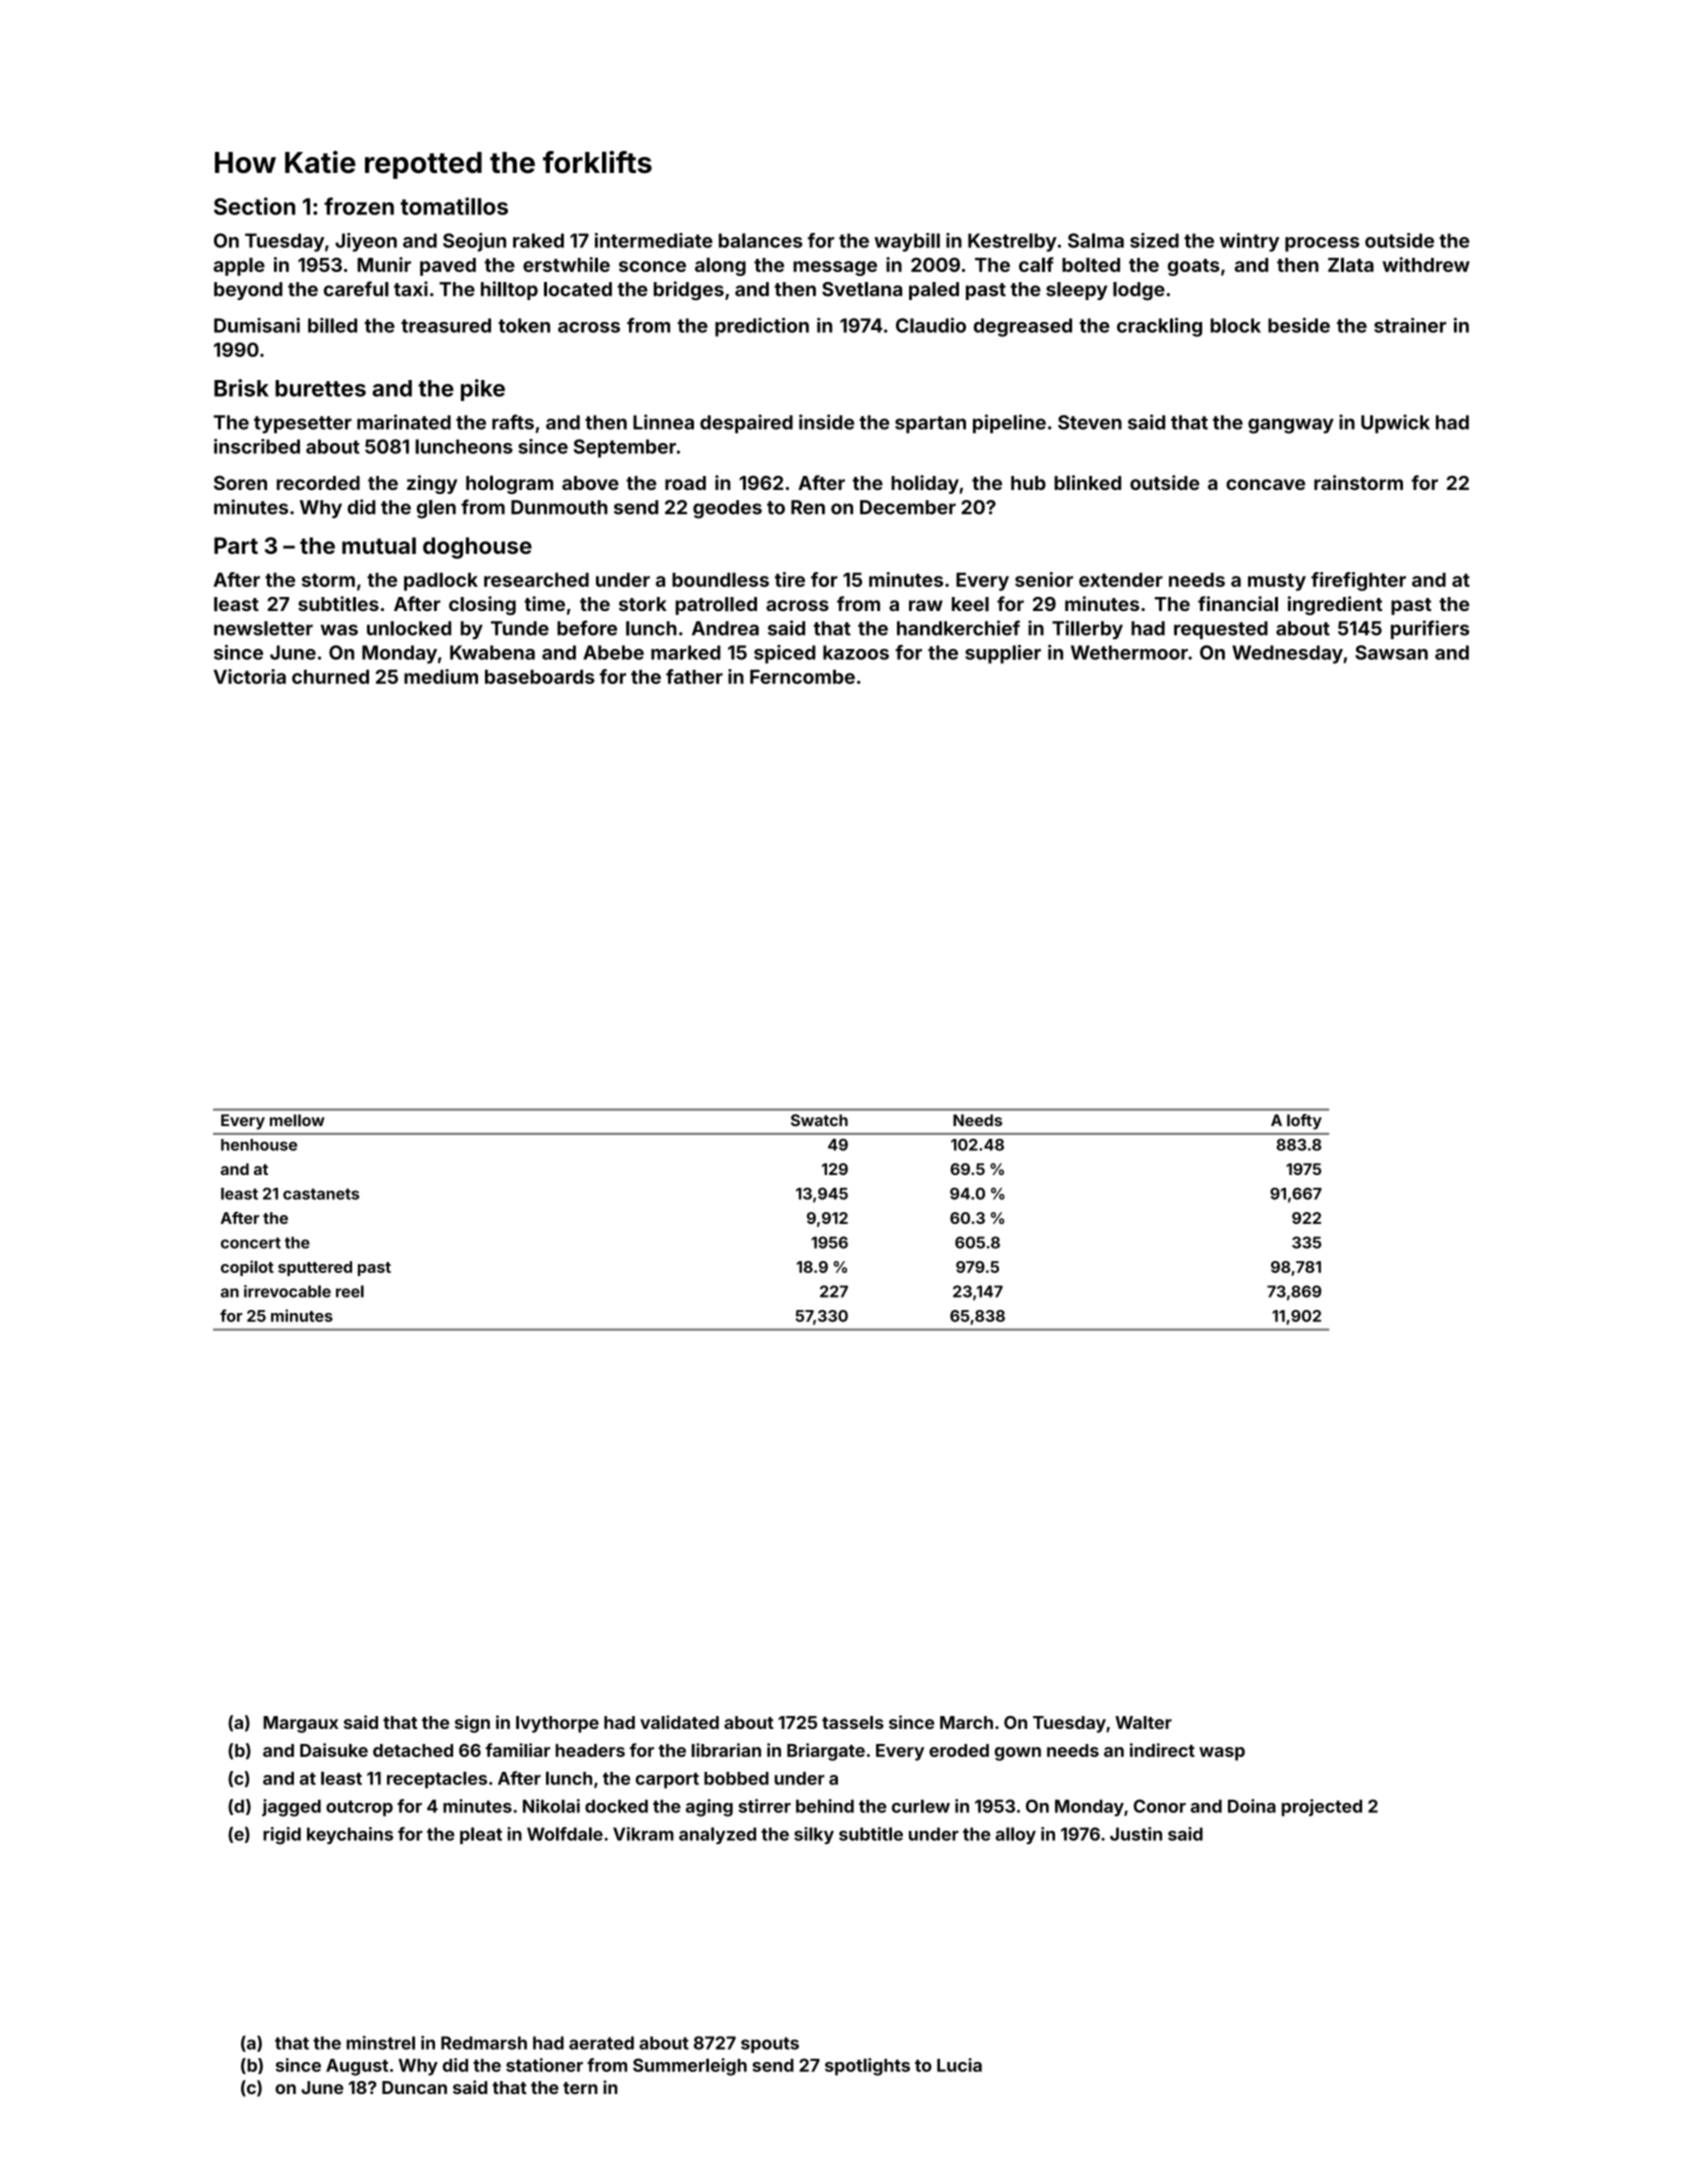 This page has height=2178, width=1683. What do you see at coordinates (819, 1120) in the page?
I see `Swatch` at bounding box center [819, 1120].
